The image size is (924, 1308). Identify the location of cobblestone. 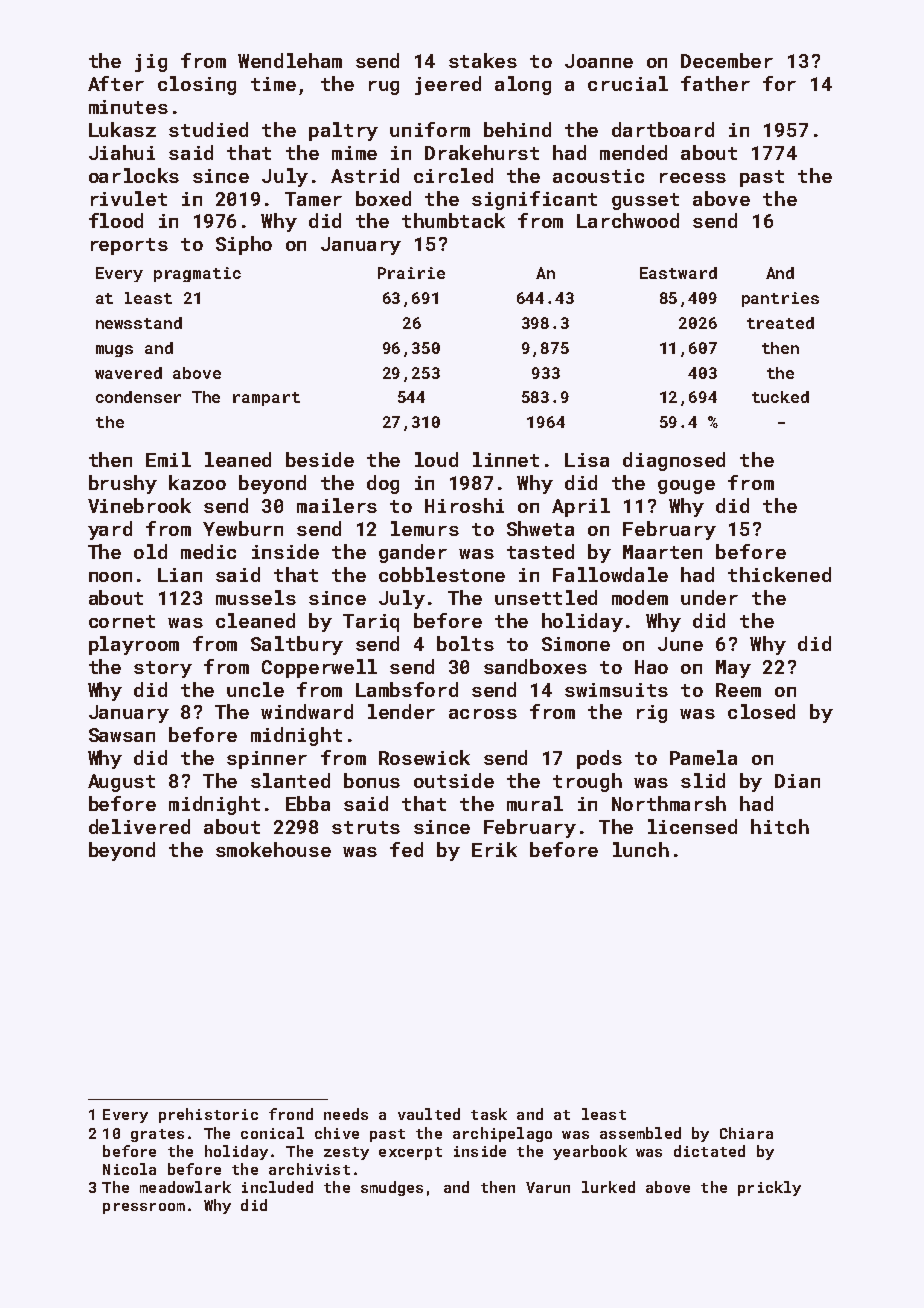
(442, 574).
